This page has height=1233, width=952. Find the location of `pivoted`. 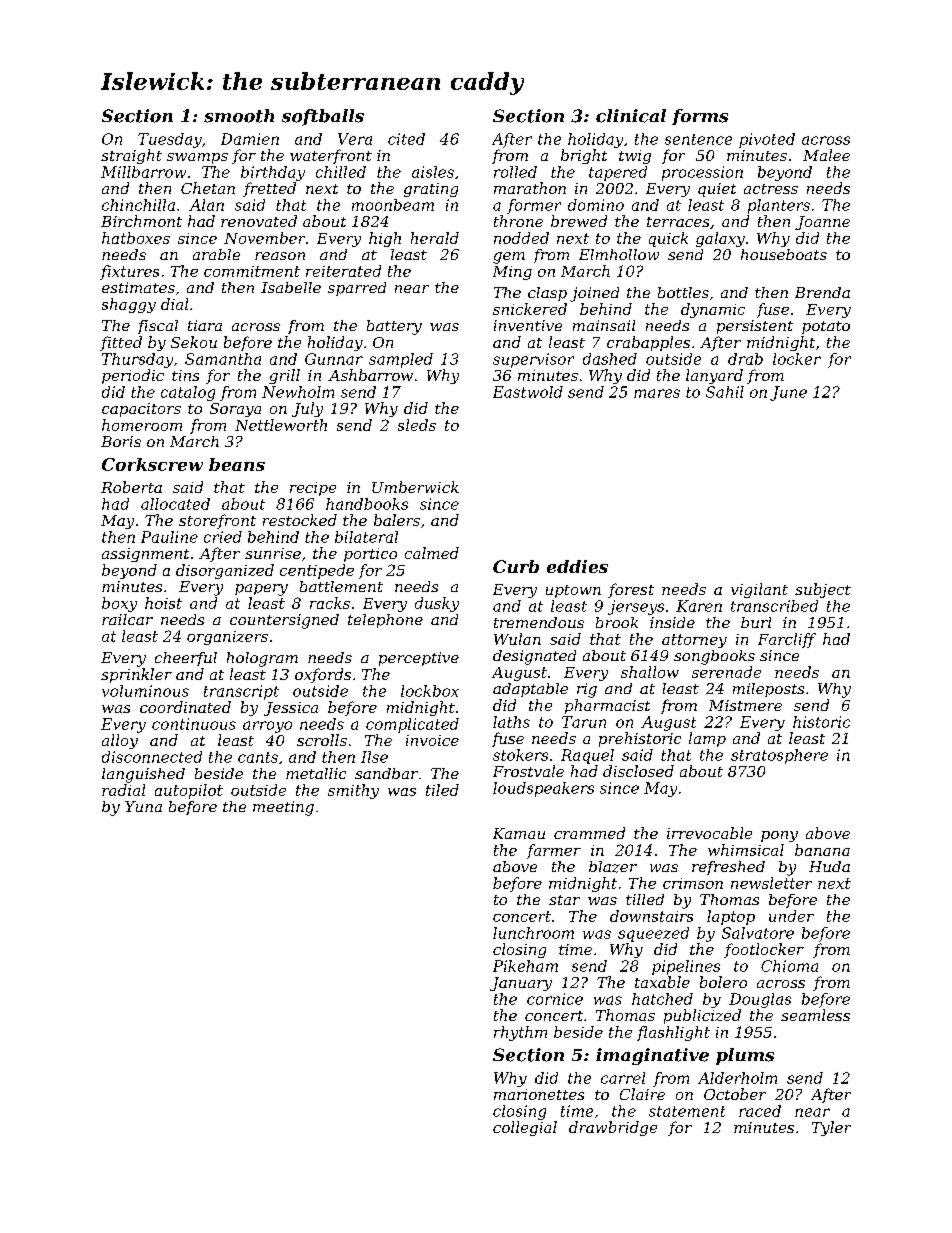

pivoted is located at coordinates (767, 140).
